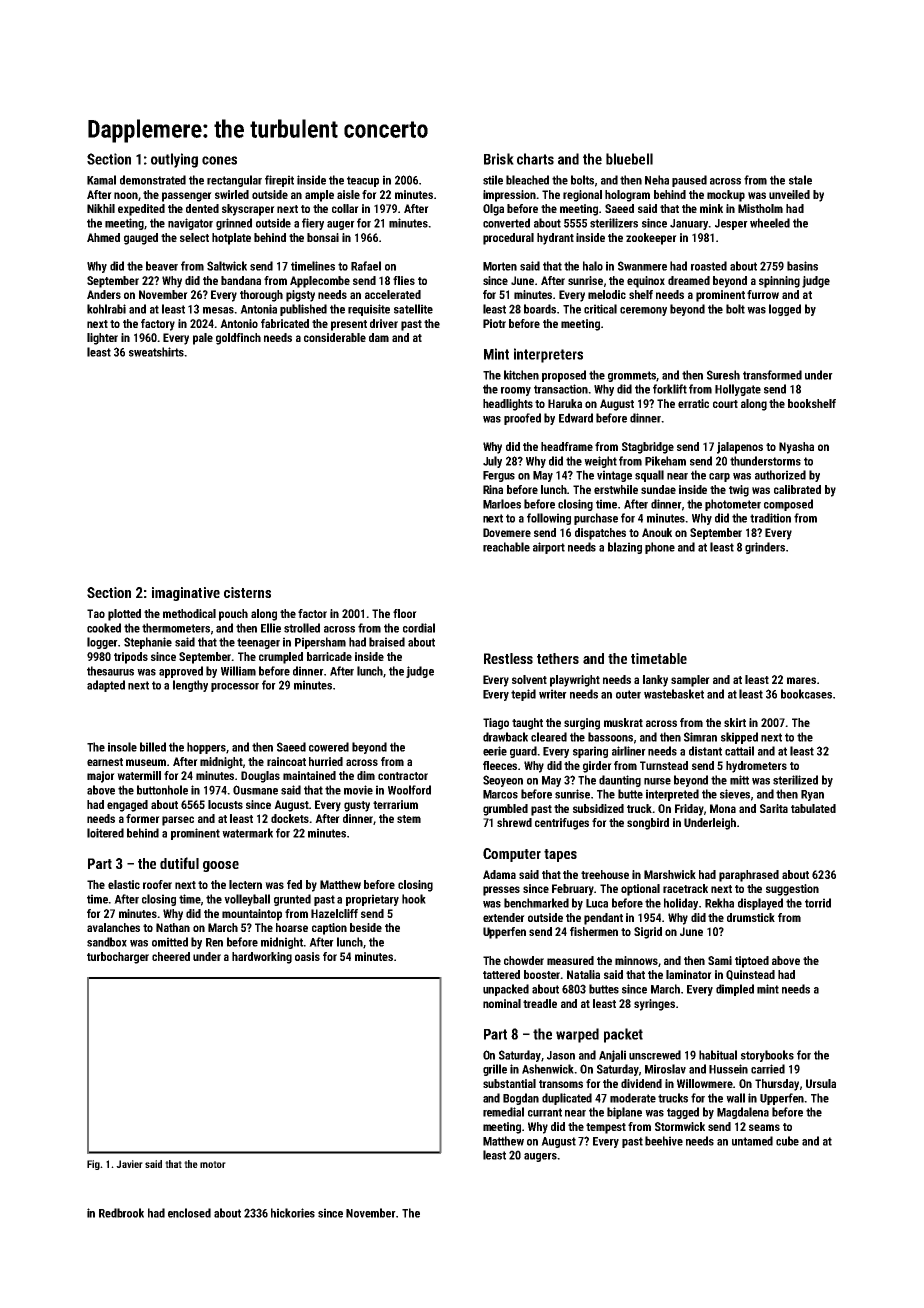 The width and height of the page is (924, 1308). What do you see at coordinates (503, 1112) in the page?
I see `remedial` at bounding box center [503, 1112].
